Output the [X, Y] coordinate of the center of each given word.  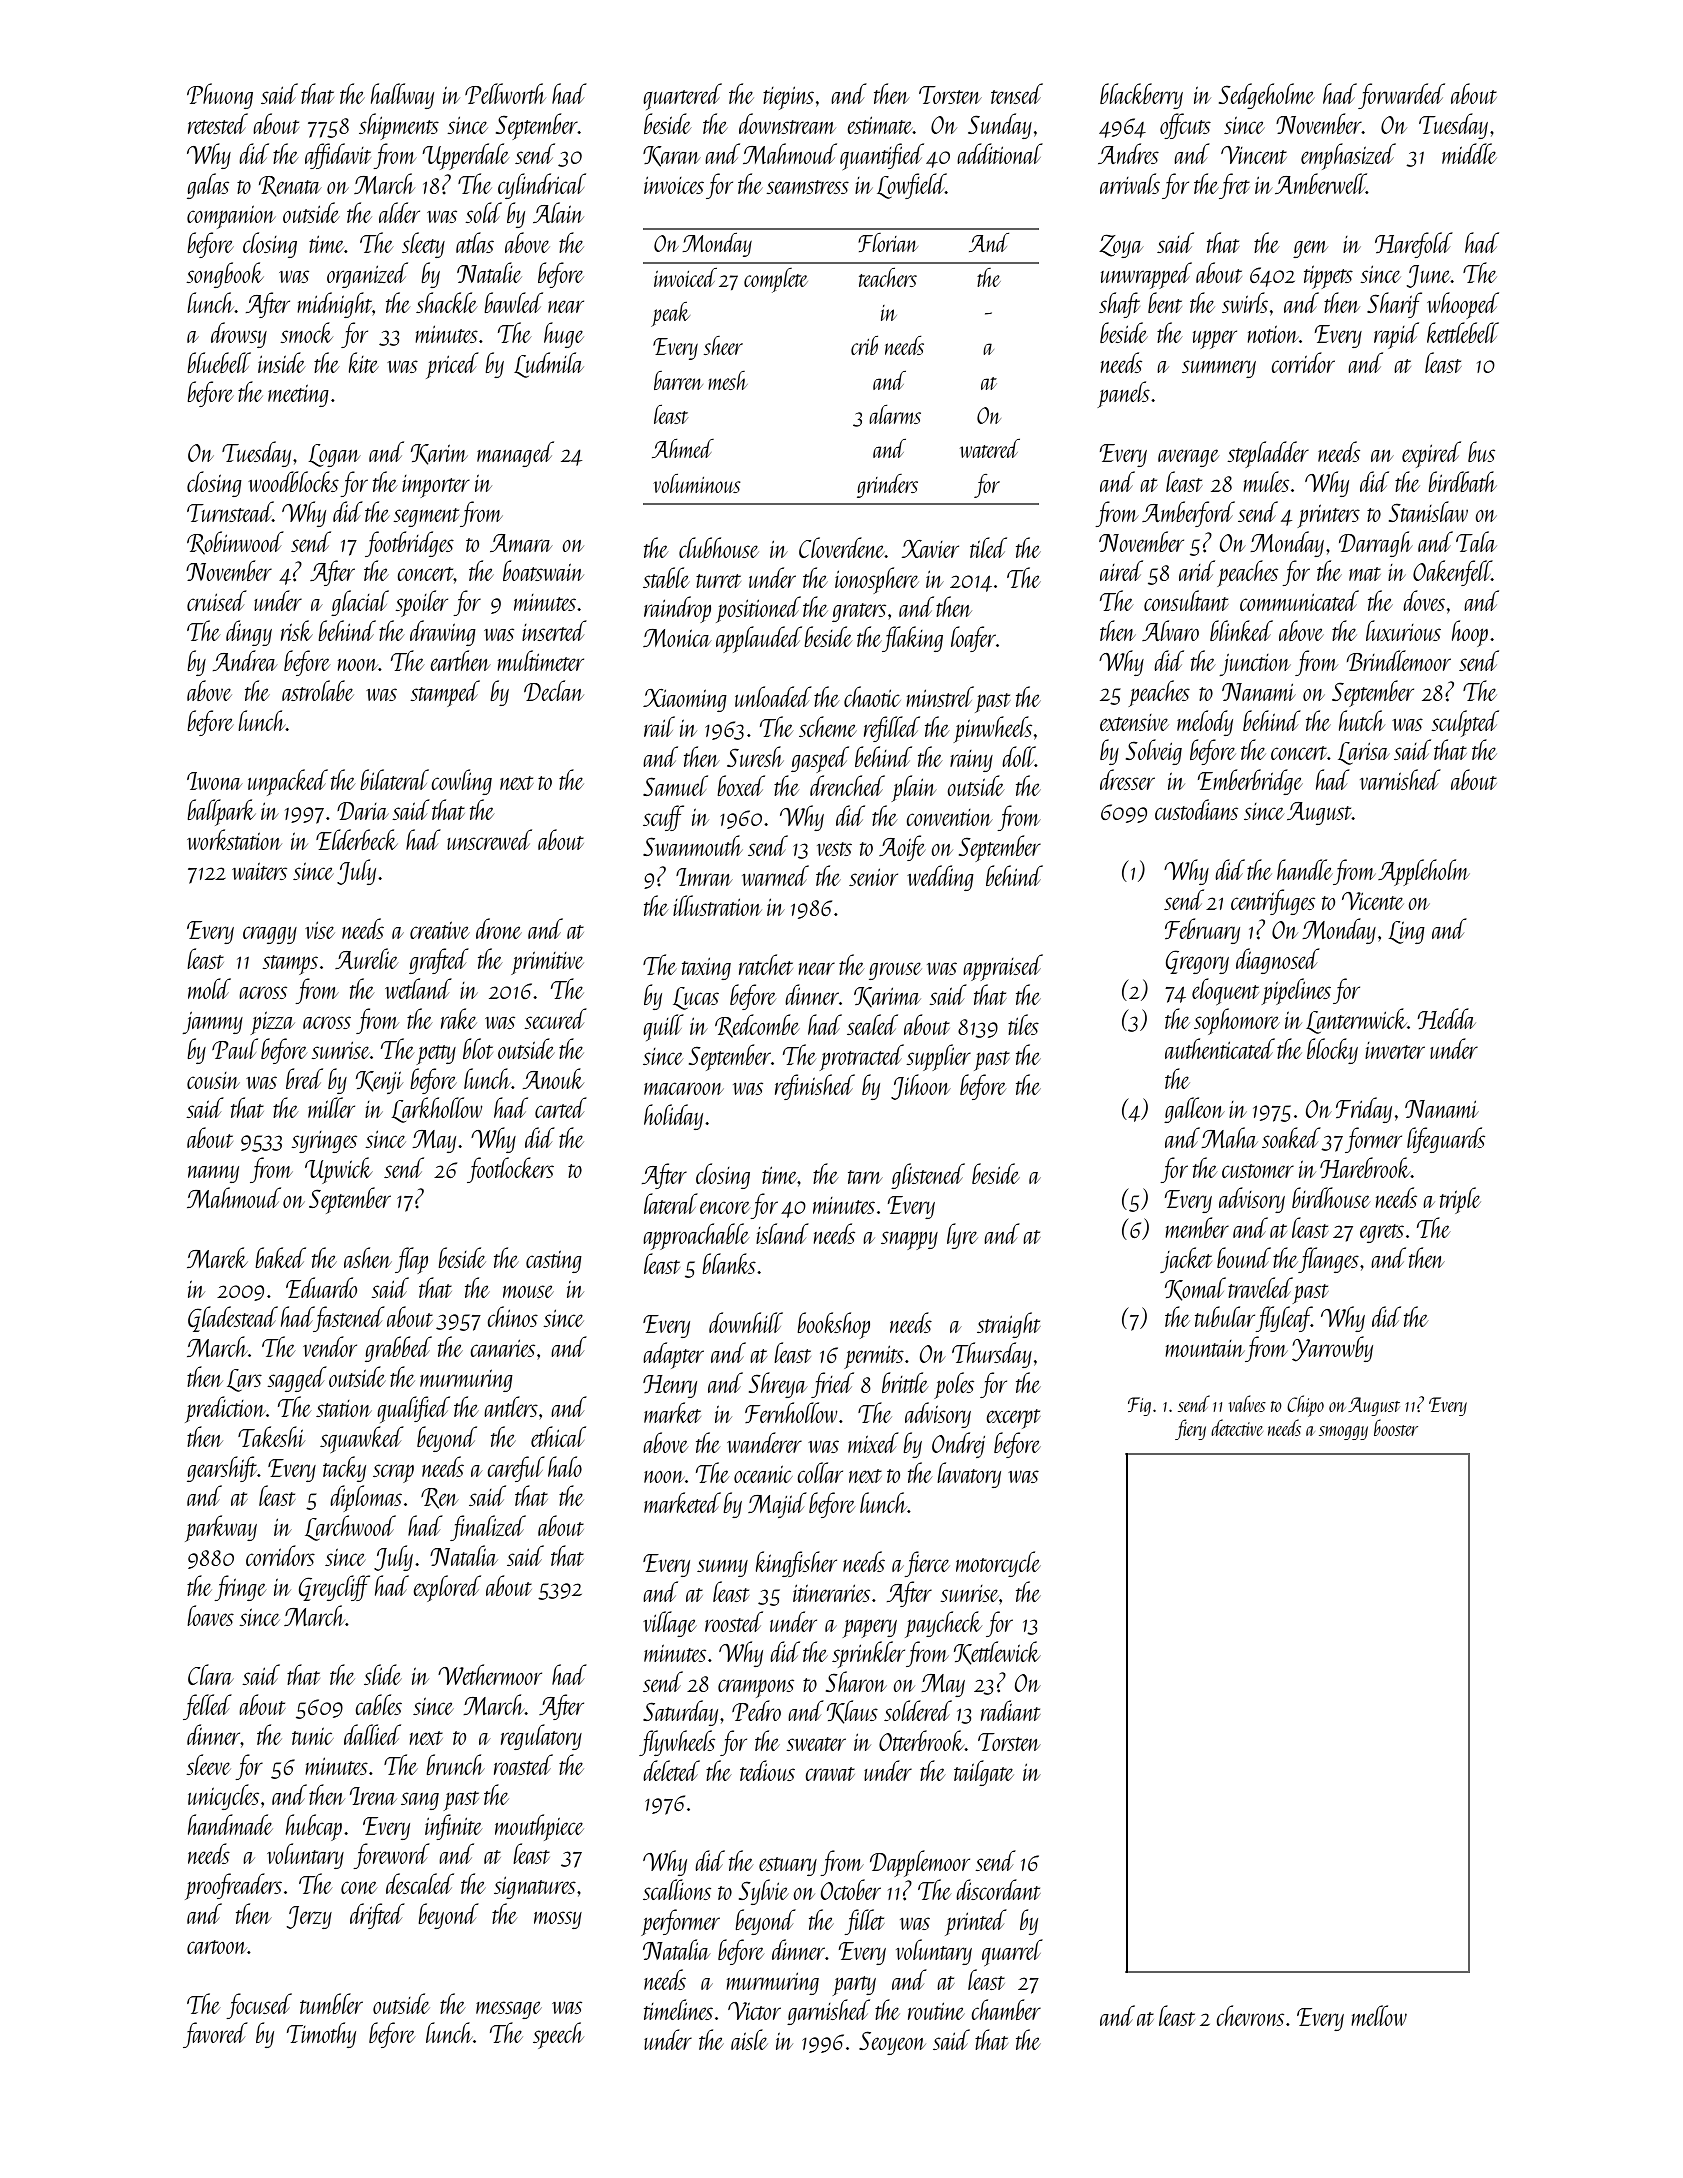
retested [218, 123]
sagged [297, 1379]
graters [859, 612]
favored [215, 2035]
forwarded [1401, 96]
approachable [696, 1236]
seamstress [807, 187]
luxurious [1403, 630]
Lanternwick [1356, 1021]
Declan [554, 690]
